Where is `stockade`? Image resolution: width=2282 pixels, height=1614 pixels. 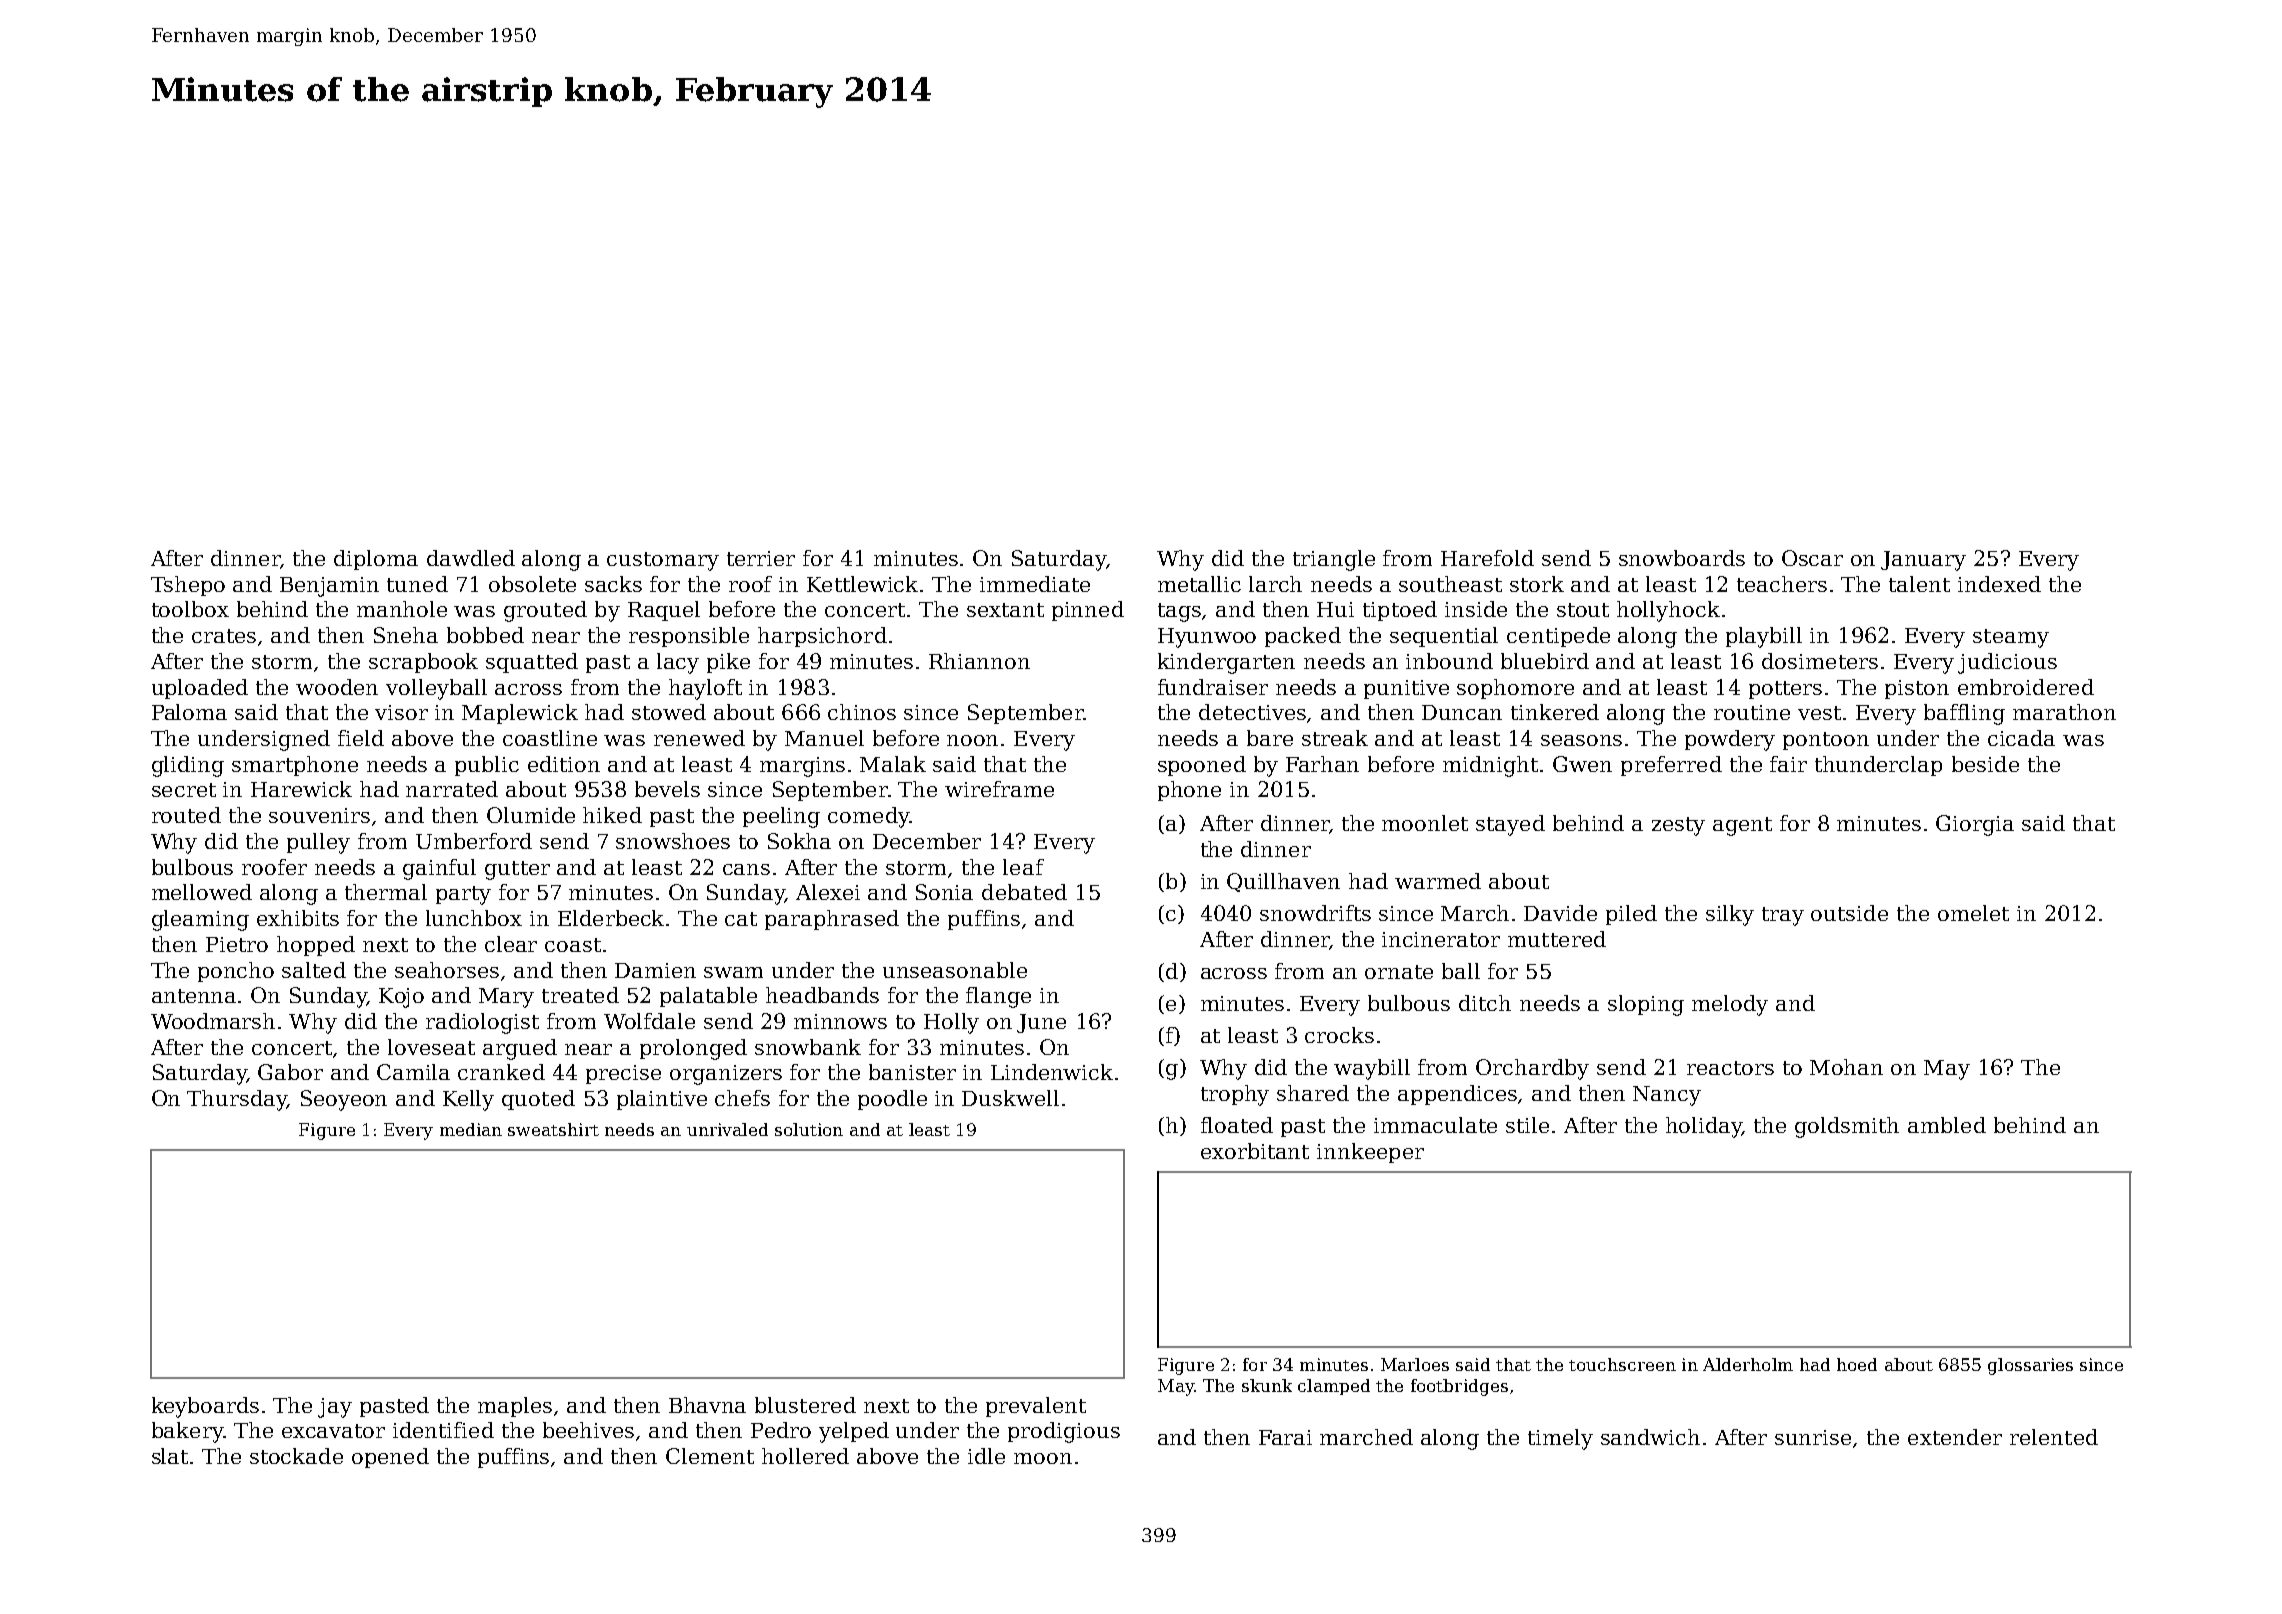
stockade is located at coordinates (296, 1456).
